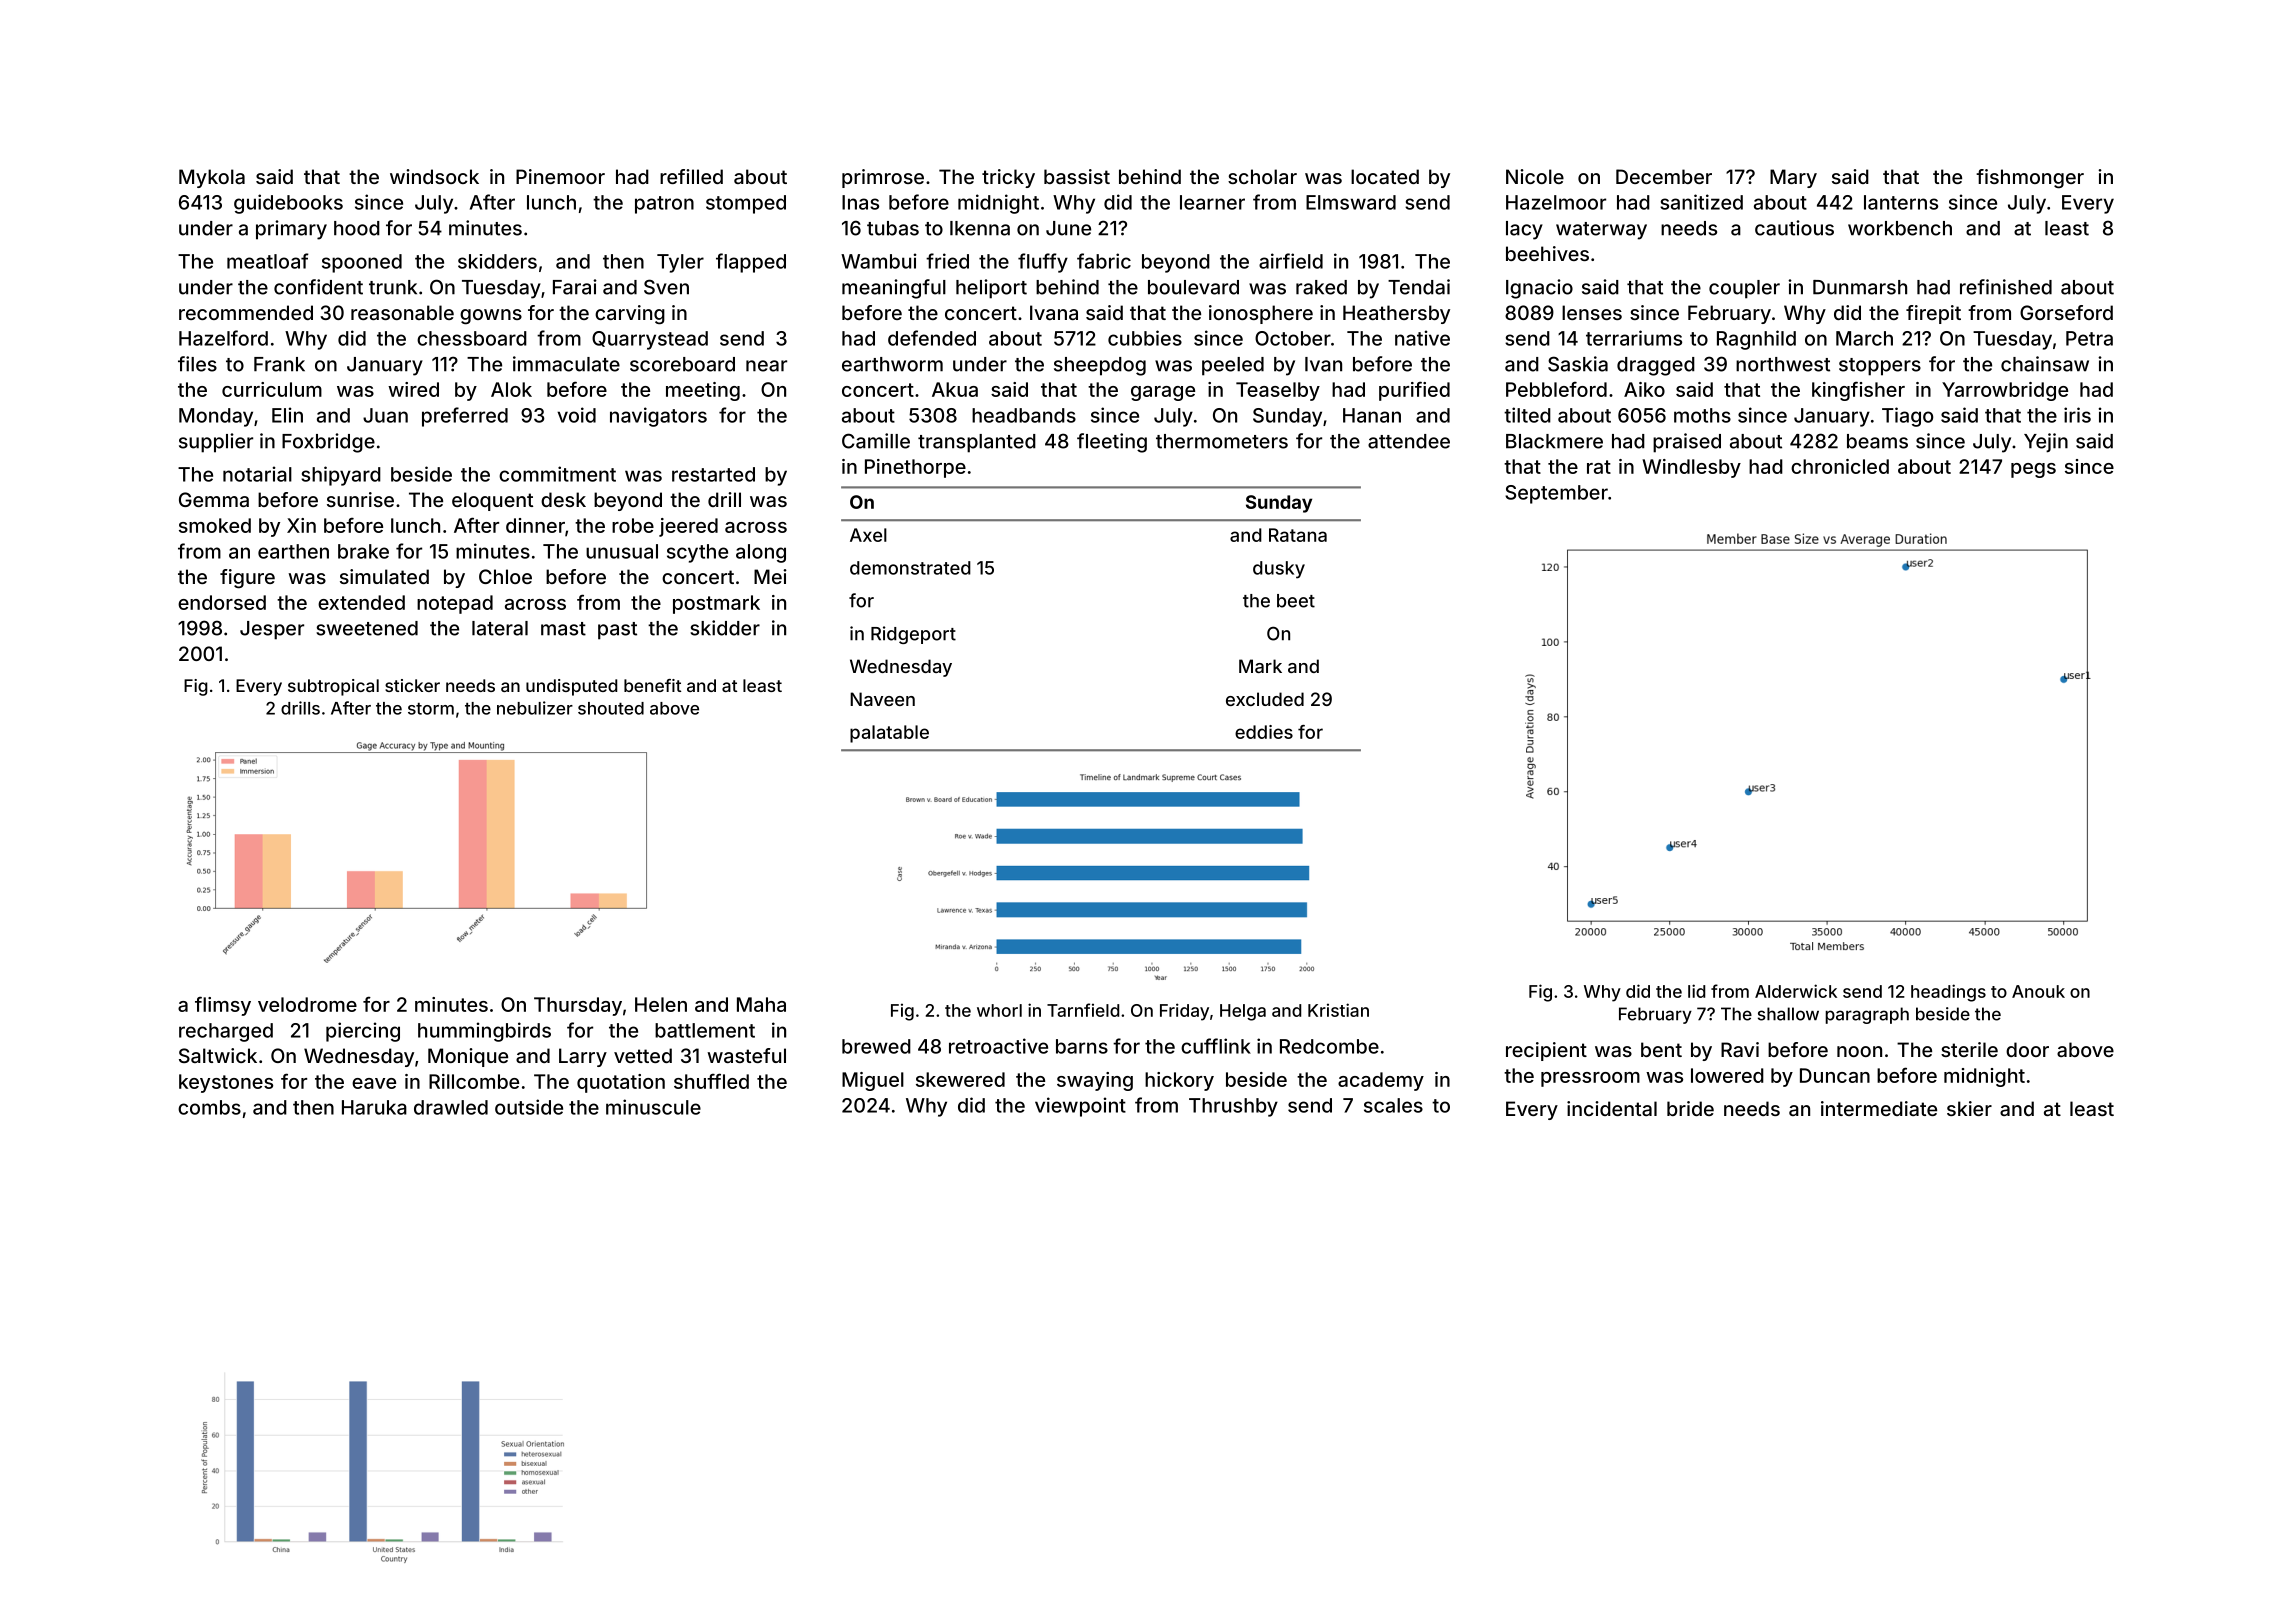 This screenshot has height=1620, width=2292. I want to click on bassist, so click(1077, 176).
